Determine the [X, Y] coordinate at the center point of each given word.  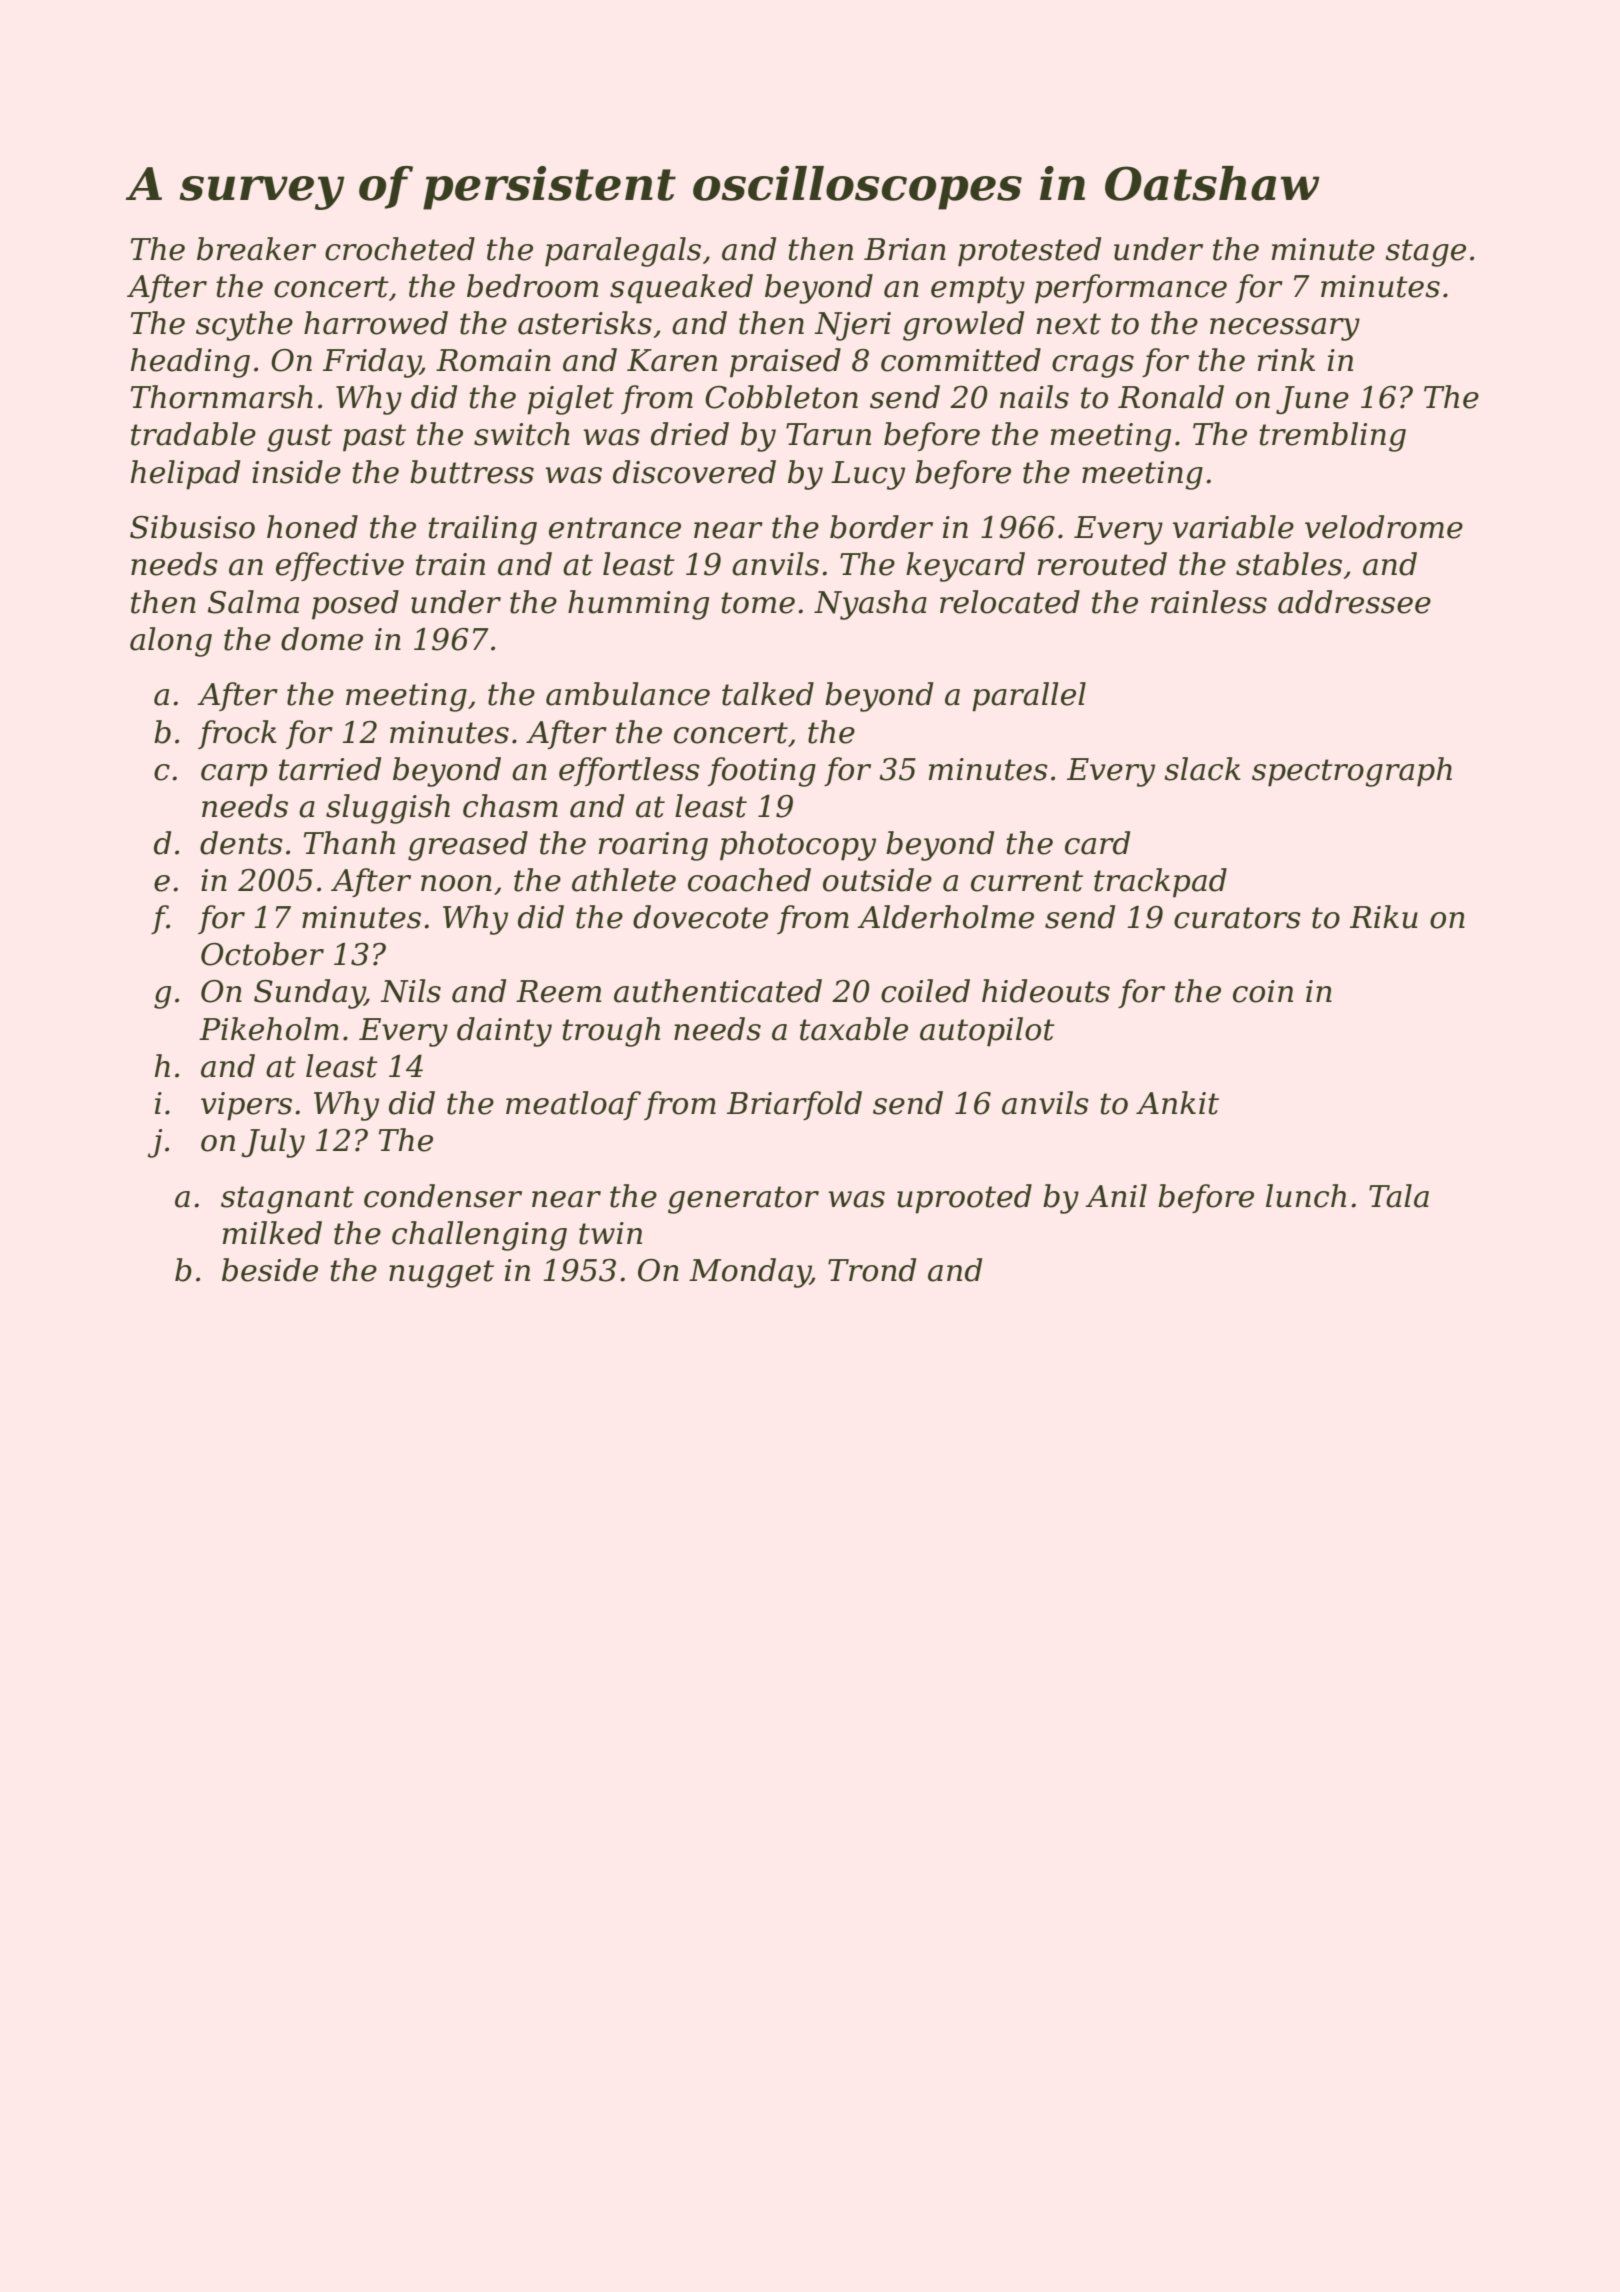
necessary [1285, 329]
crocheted [400, 249]
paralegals [623, 252]
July [273, 1143]
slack [1202, 769]
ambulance [628, 694]
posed [355, 605]
